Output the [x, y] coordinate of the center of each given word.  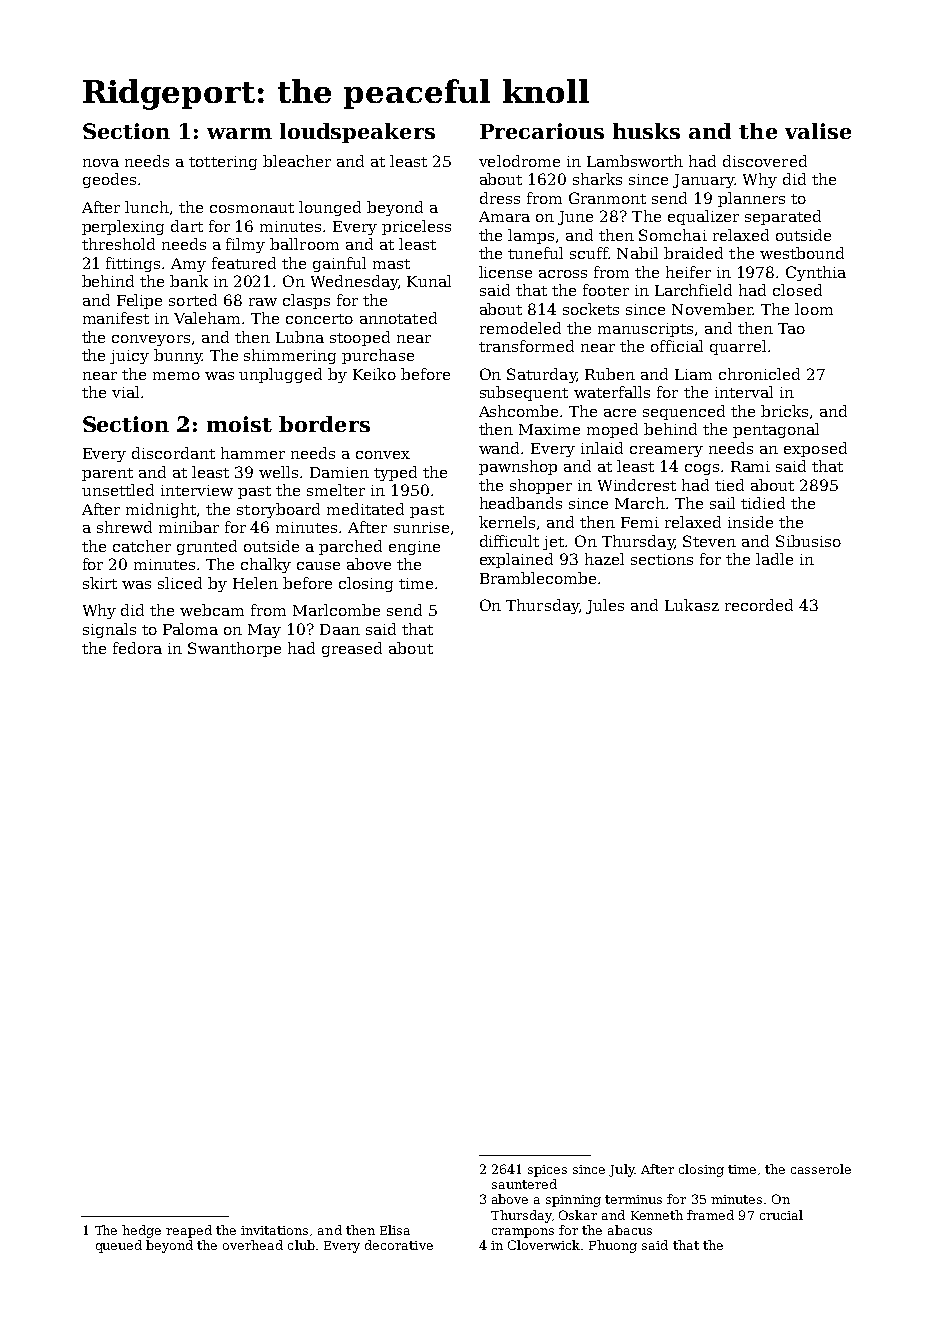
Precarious [542, 131]
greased [352, 649]
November [712, 309]
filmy [245, 245]
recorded [759, 605]
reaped [189, 1231]
